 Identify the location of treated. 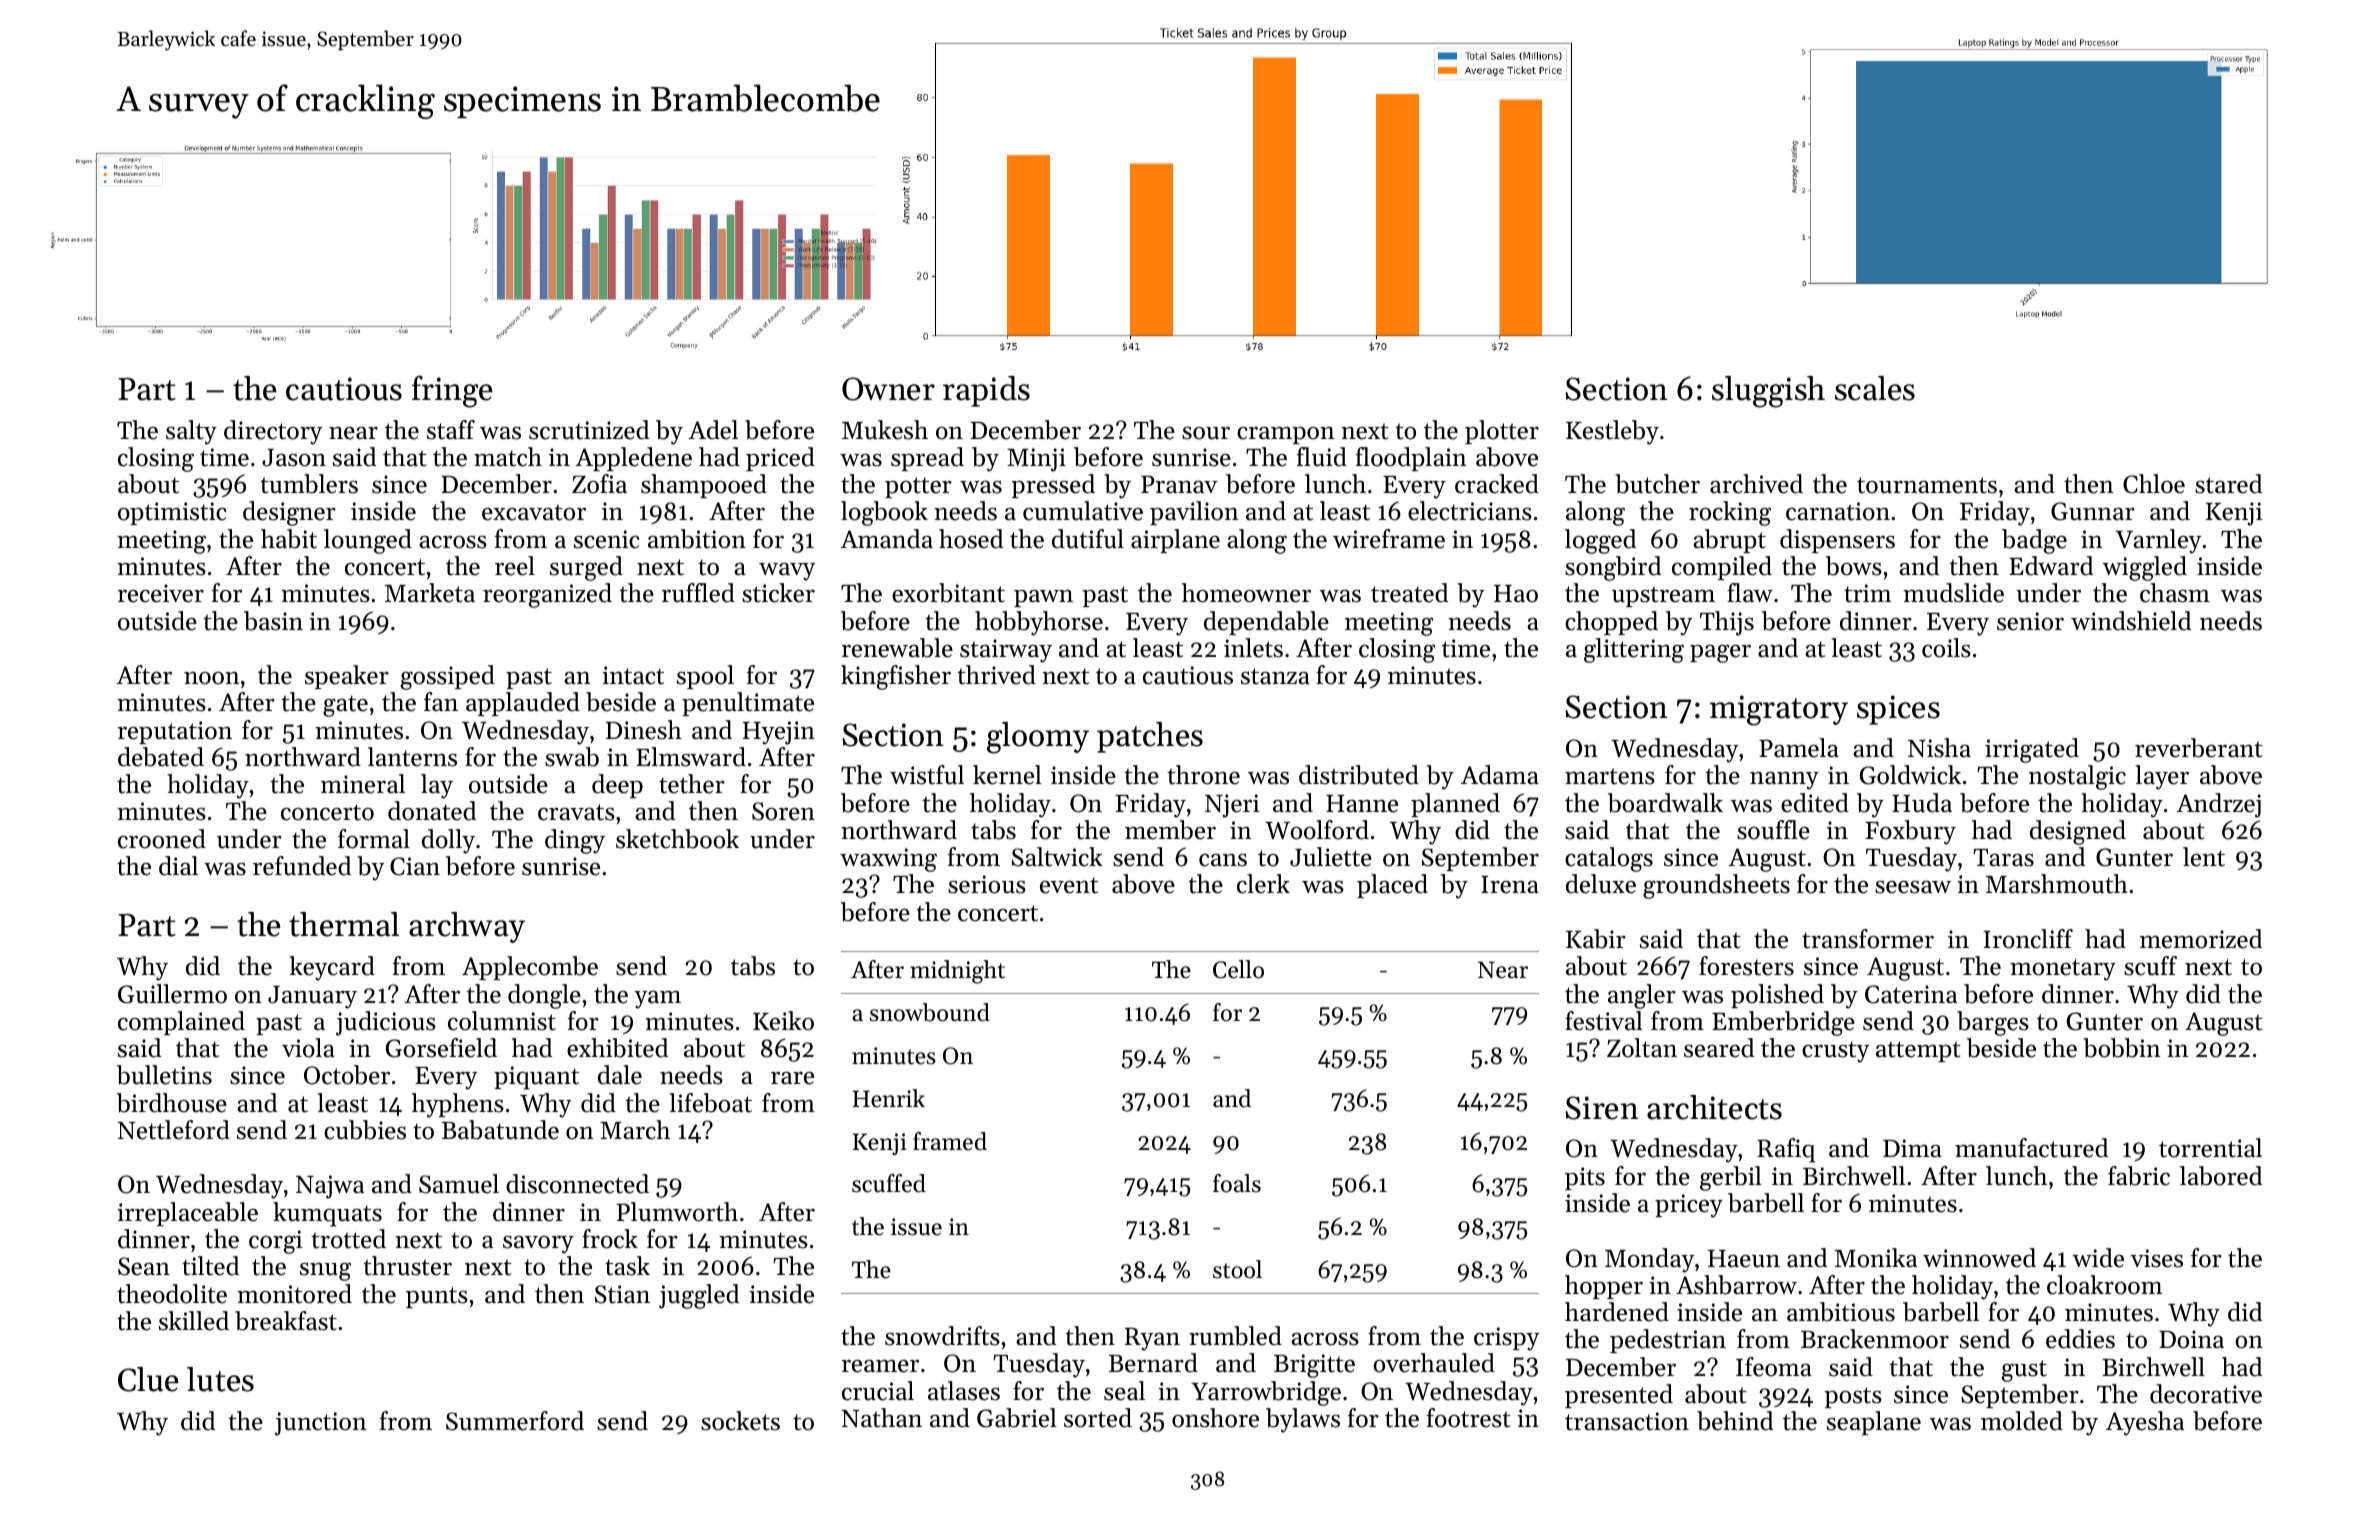
(1409, 593).
